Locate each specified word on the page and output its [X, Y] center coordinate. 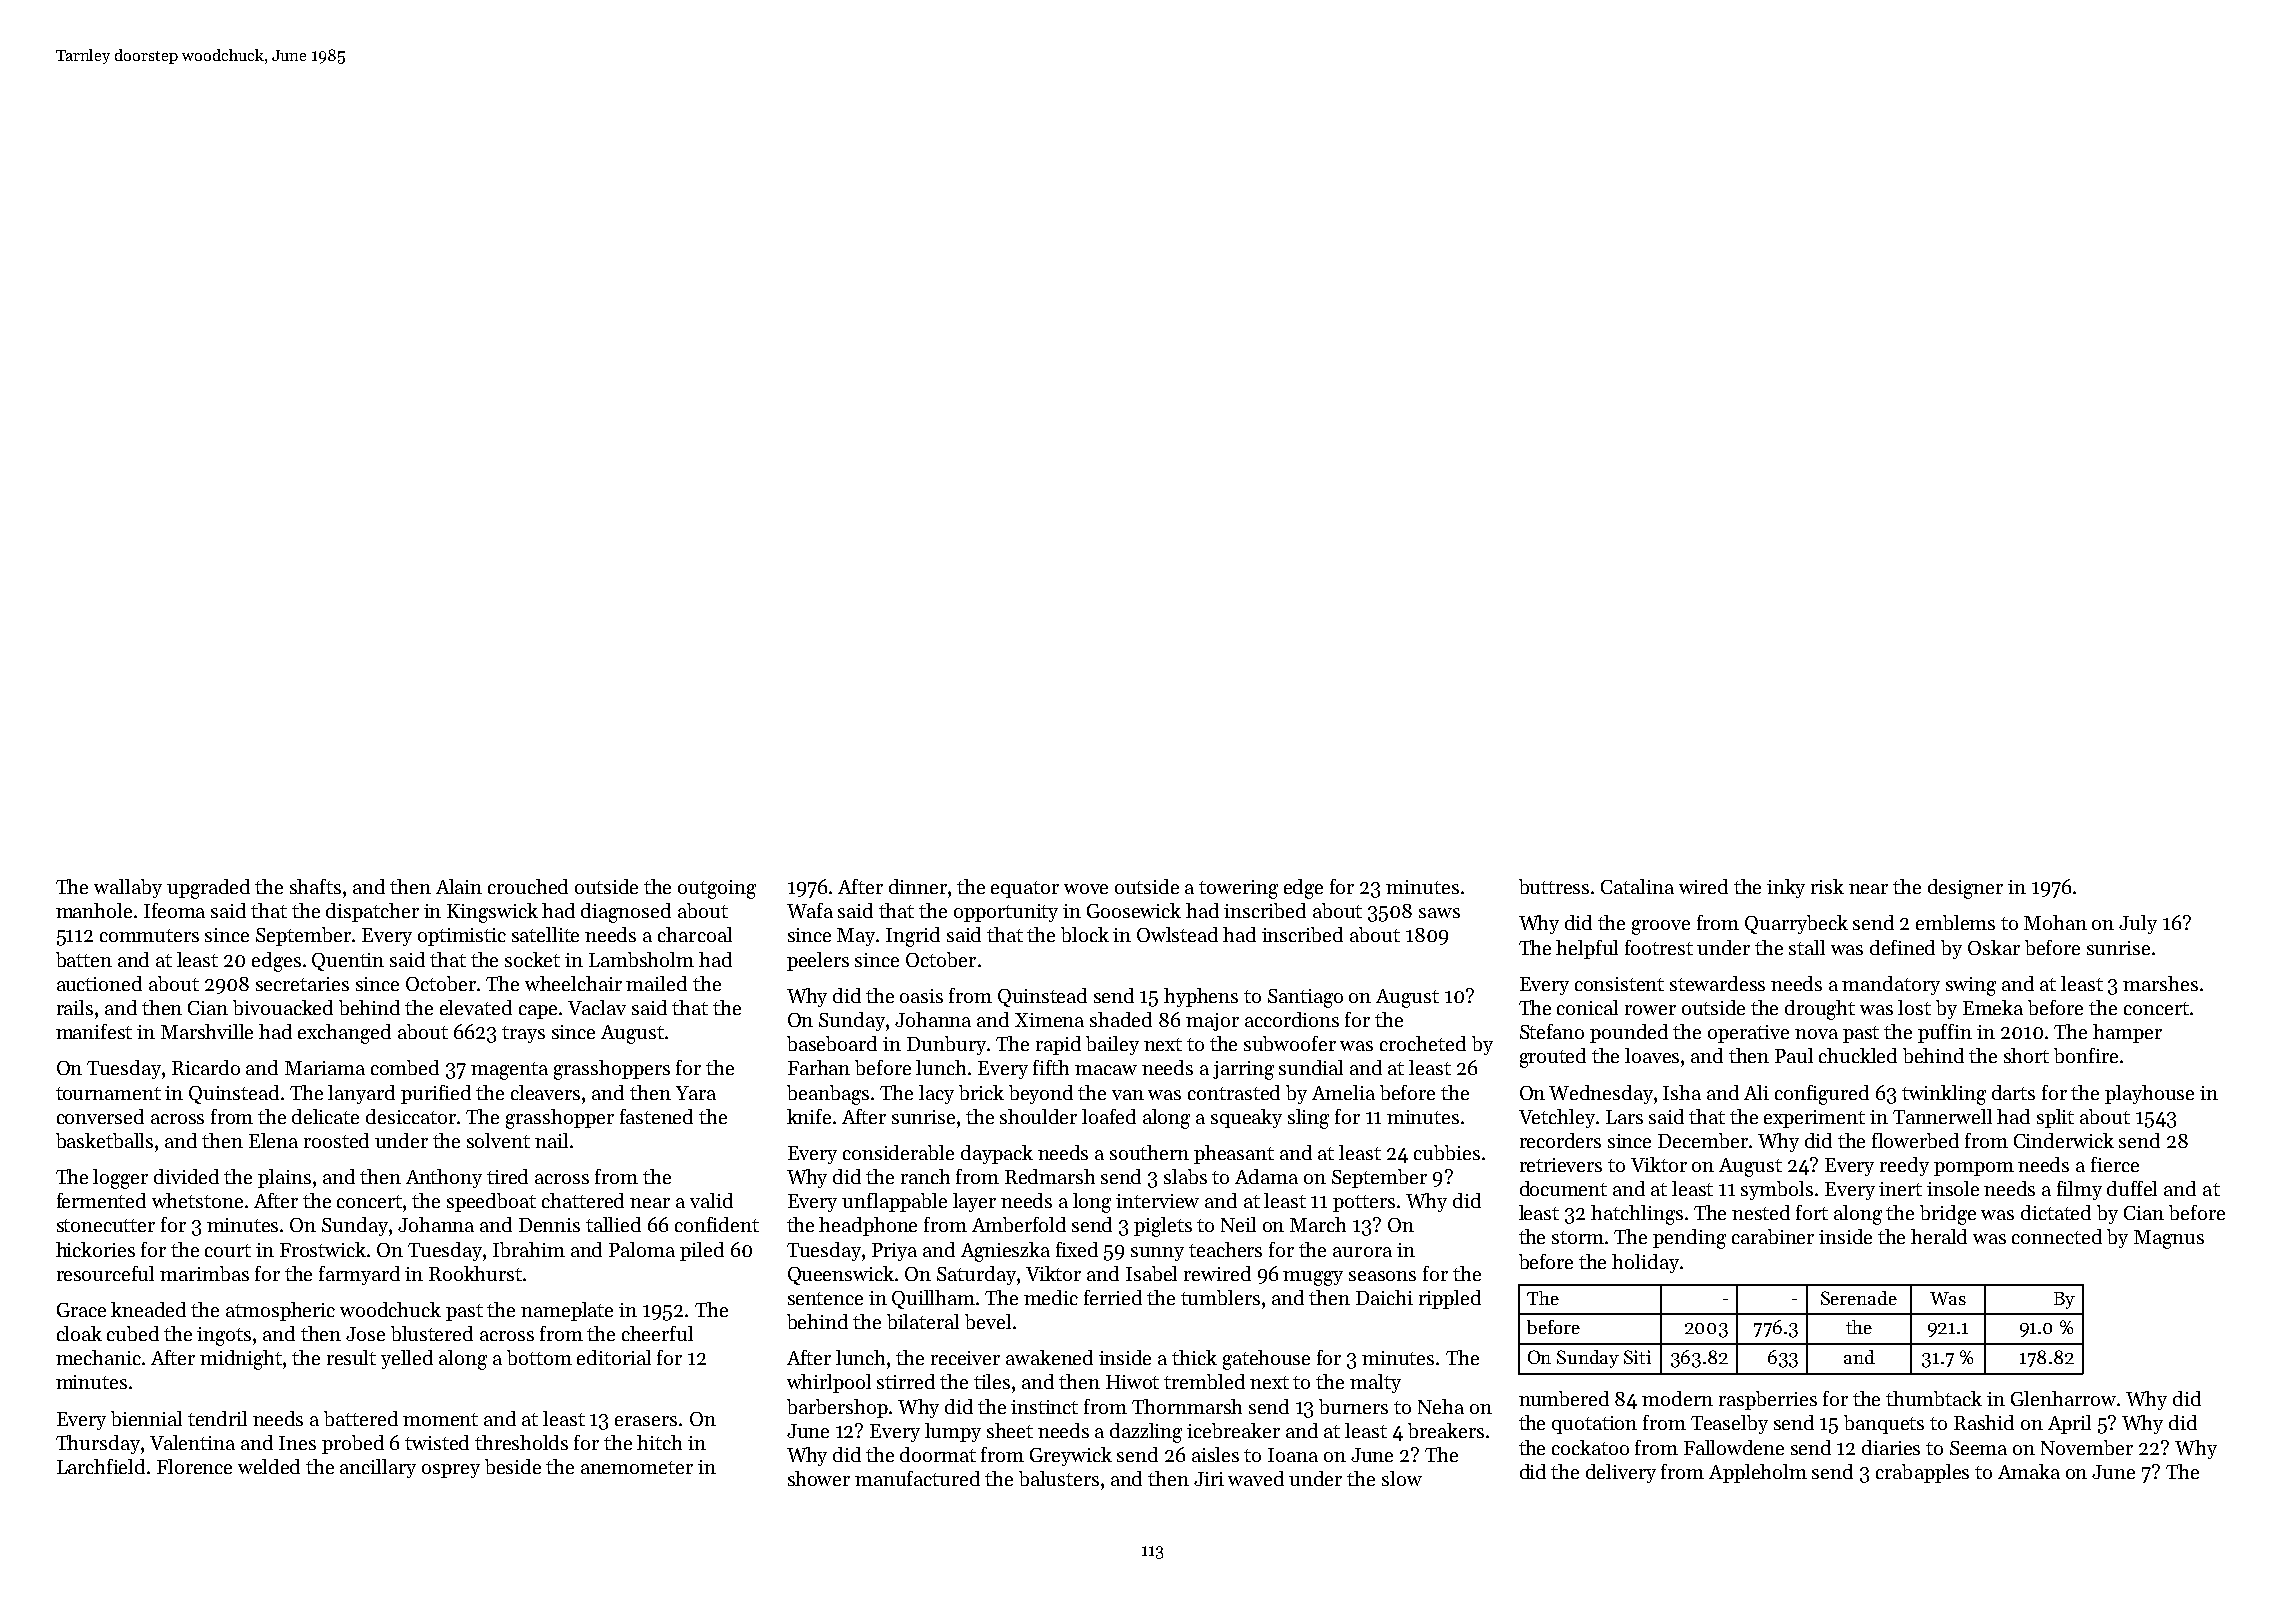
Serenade [1859, 1298]
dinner [918, 886]
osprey [451, 1471]
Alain [459, 886]
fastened [656, 1116]
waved [1256, 1478]
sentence [825, 1298]
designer [1965, 889]
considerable [898, 1152]
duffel [2132, 1188]
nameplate [567, 1311]
